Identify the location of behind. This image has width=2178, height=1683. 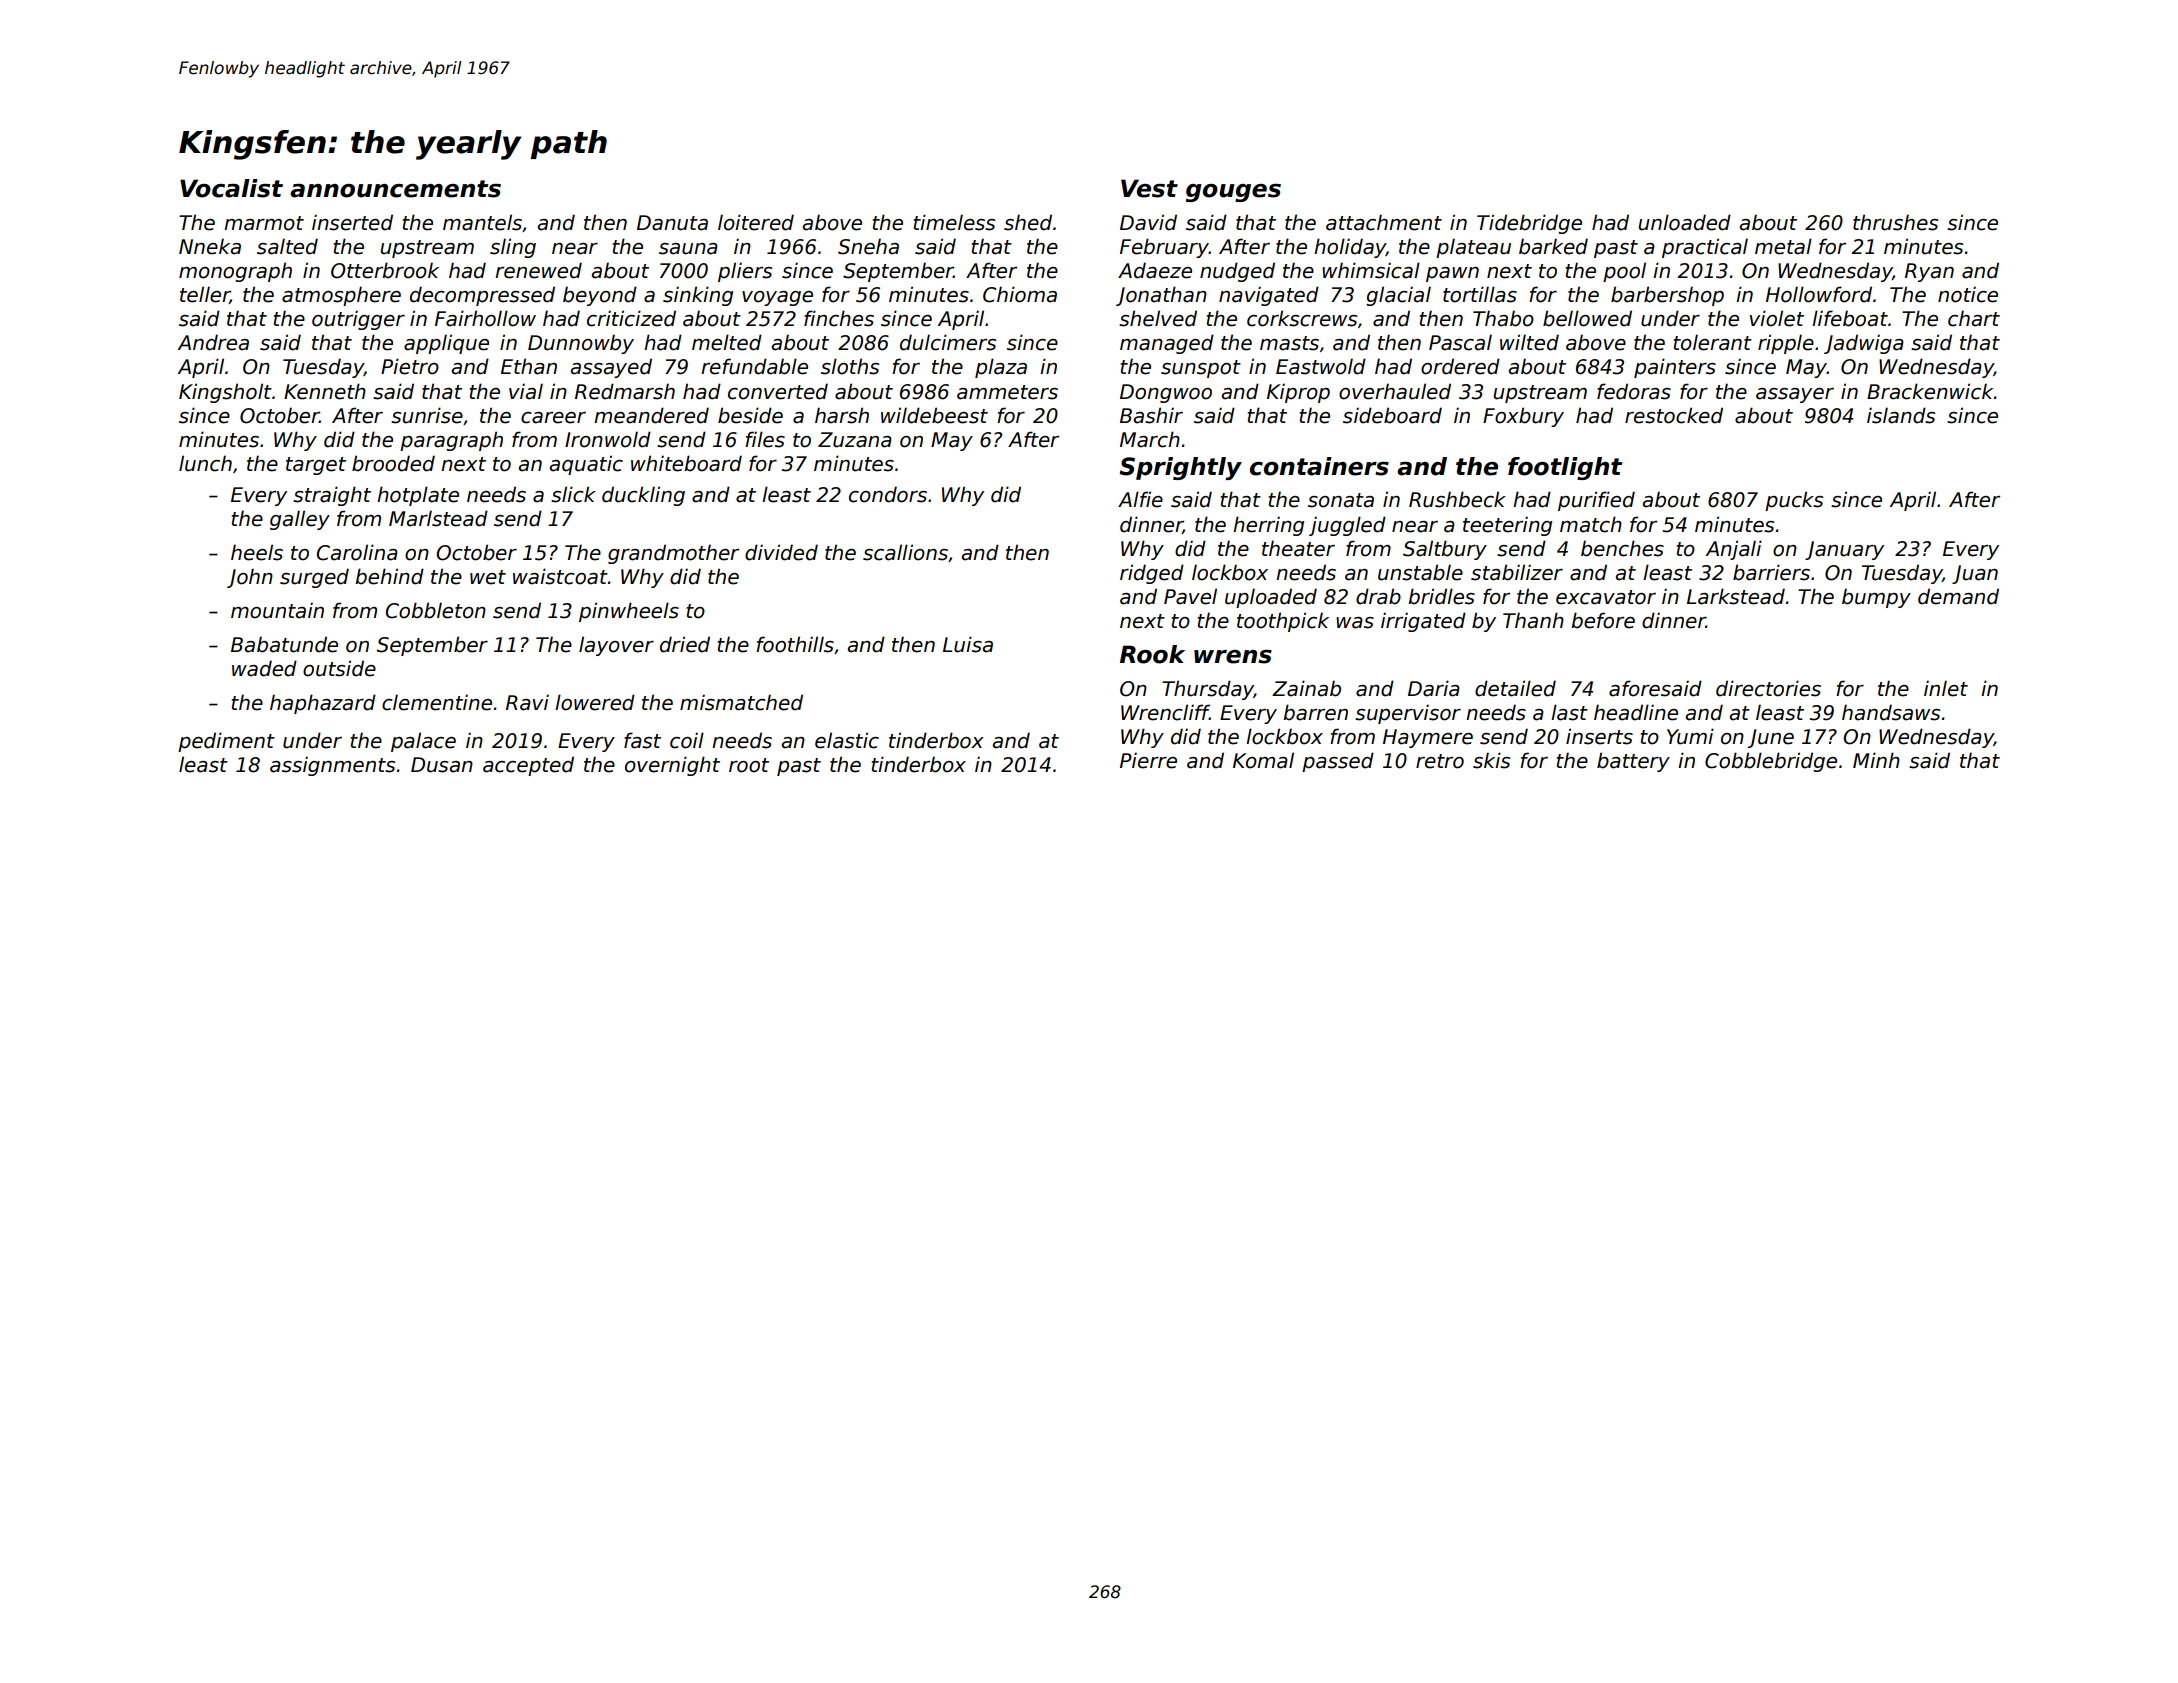
(389, 576).
